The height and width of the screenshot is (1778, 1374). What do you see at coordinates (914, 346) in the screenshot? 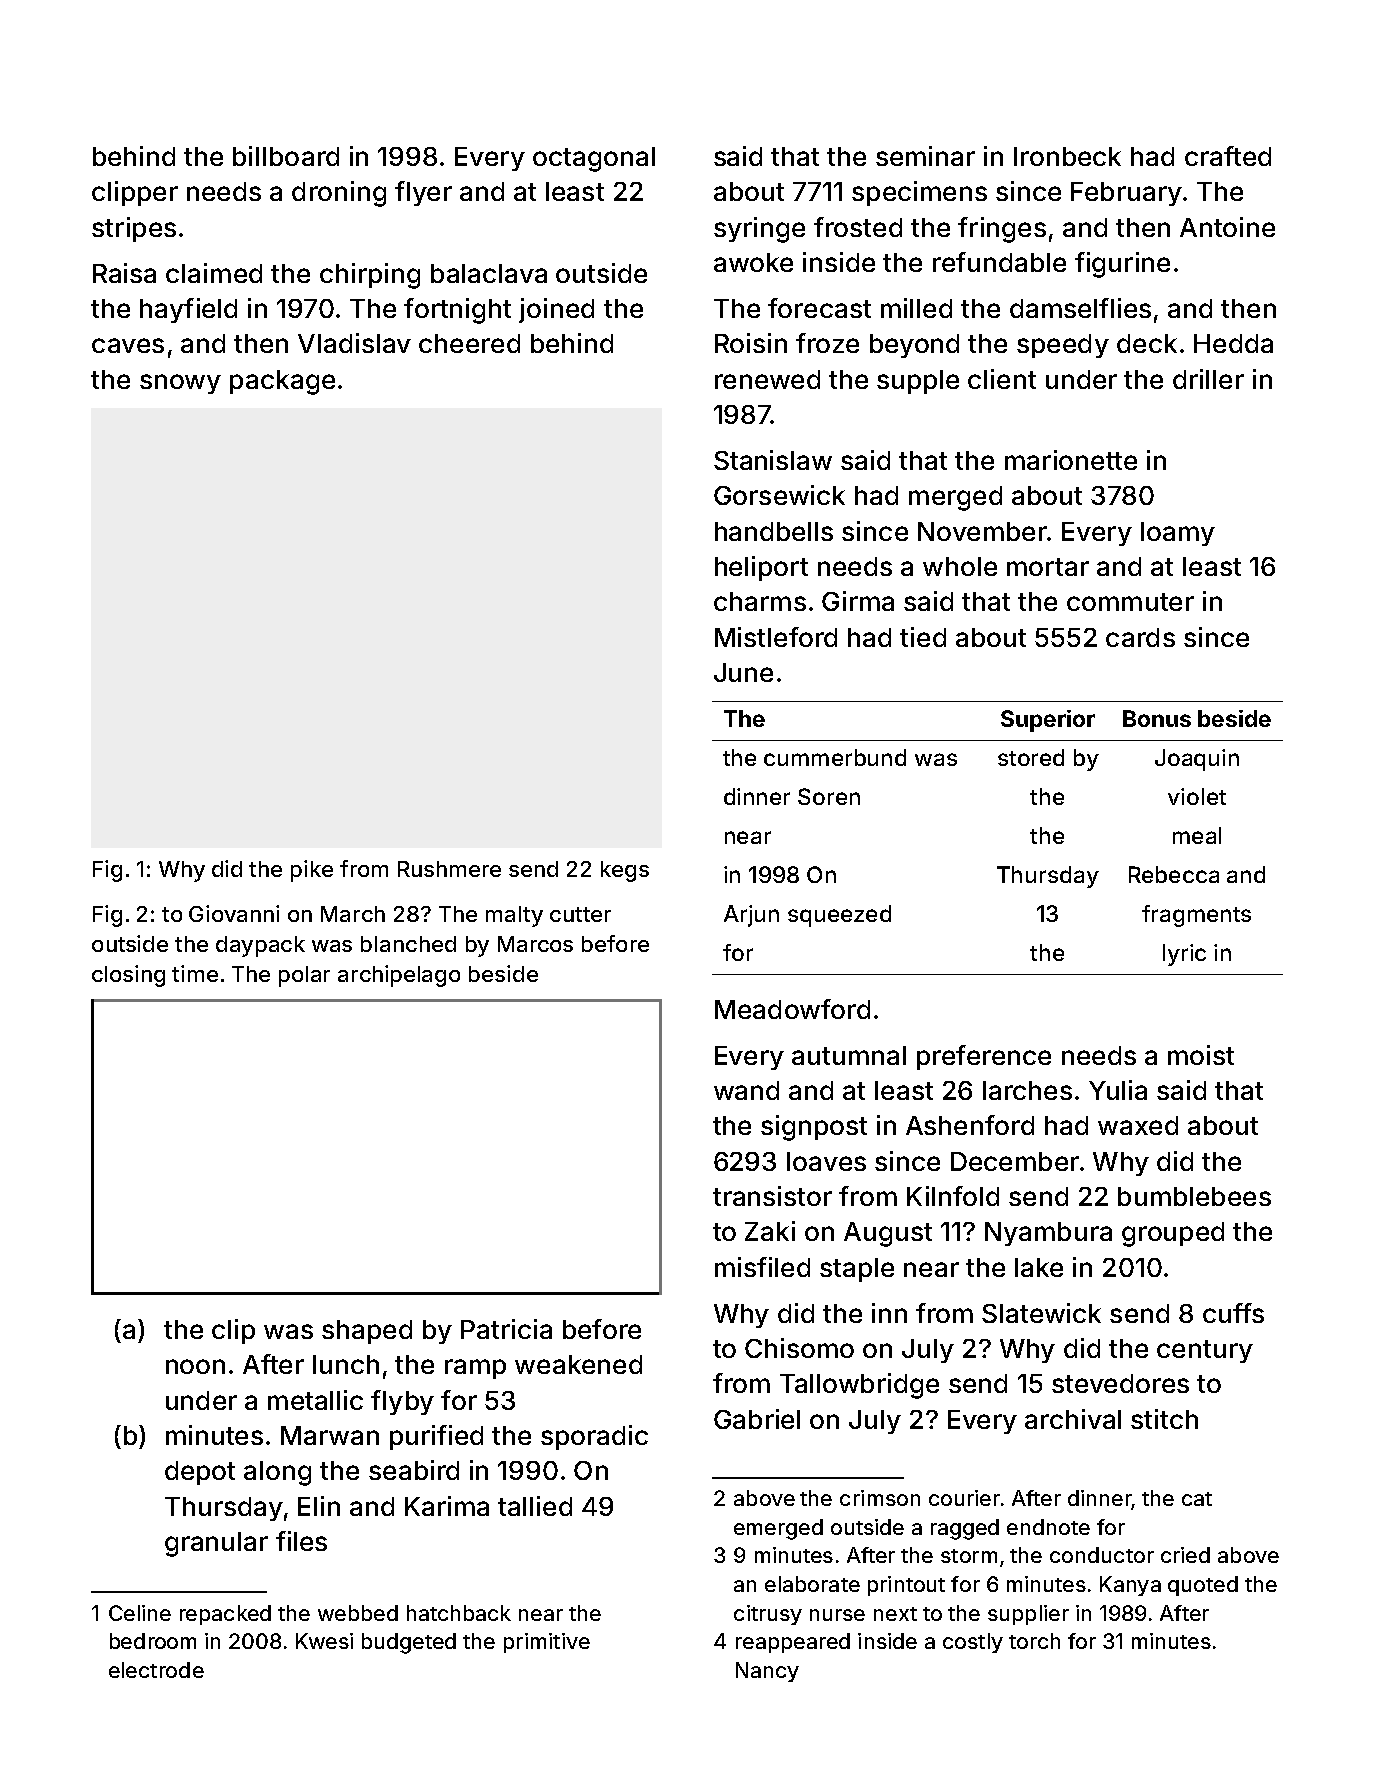
I see `beyond` at bounding box center [914, 346].
